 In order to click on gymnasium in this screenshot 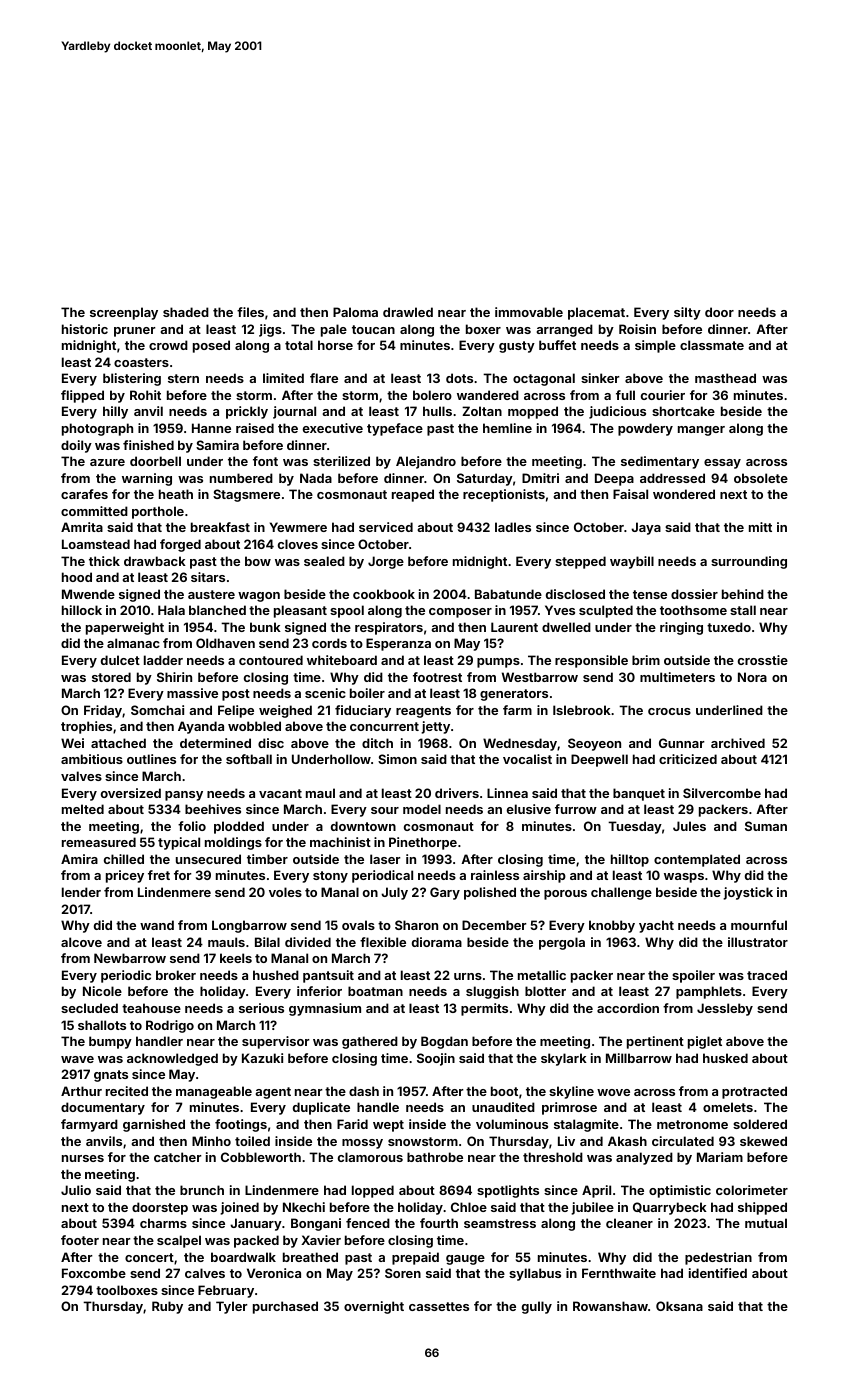, I will do `click(325, 1009)`.
